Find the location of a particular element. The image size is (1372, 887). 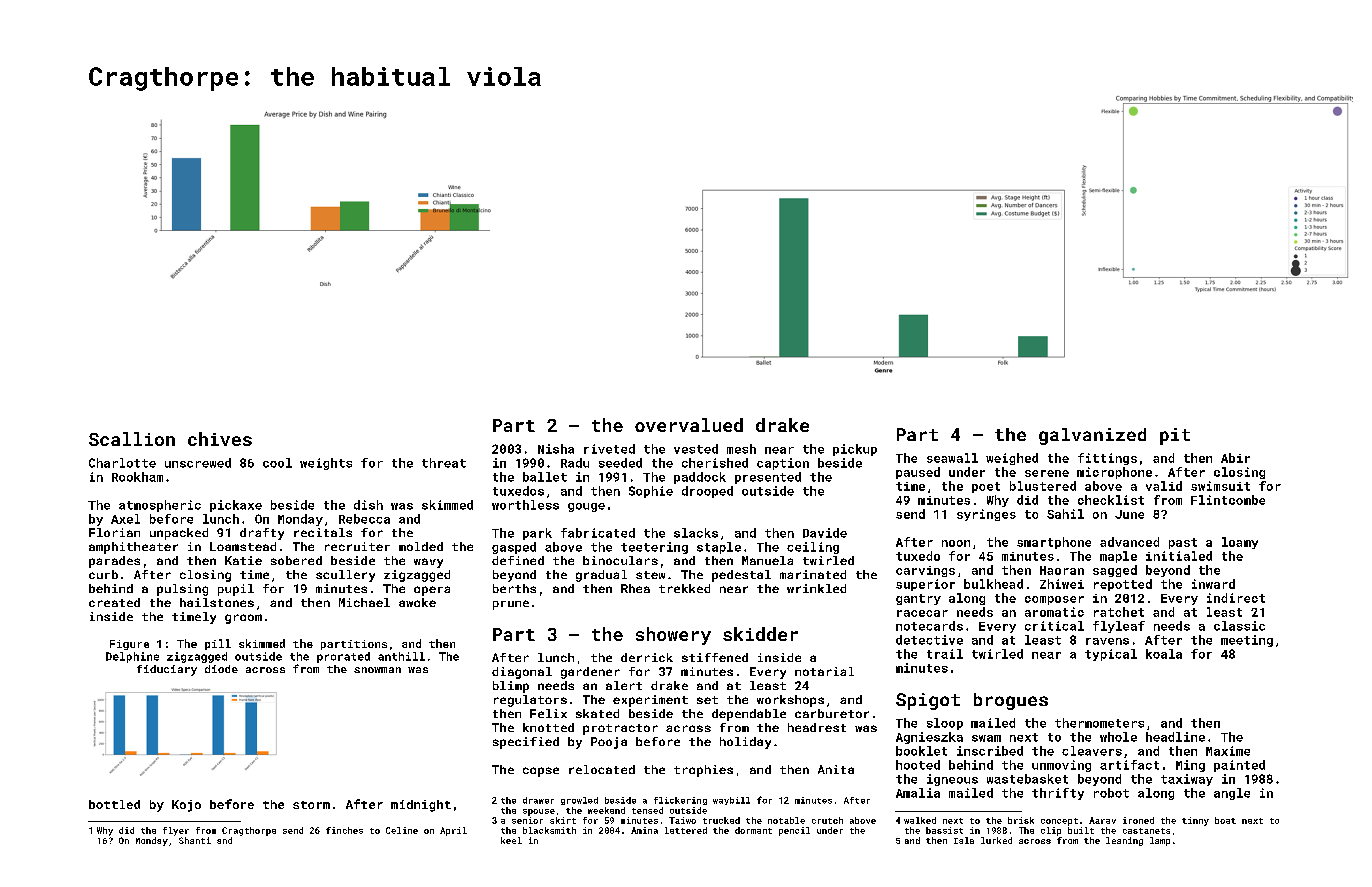

Kojo is located at coordinates (186, 806).
